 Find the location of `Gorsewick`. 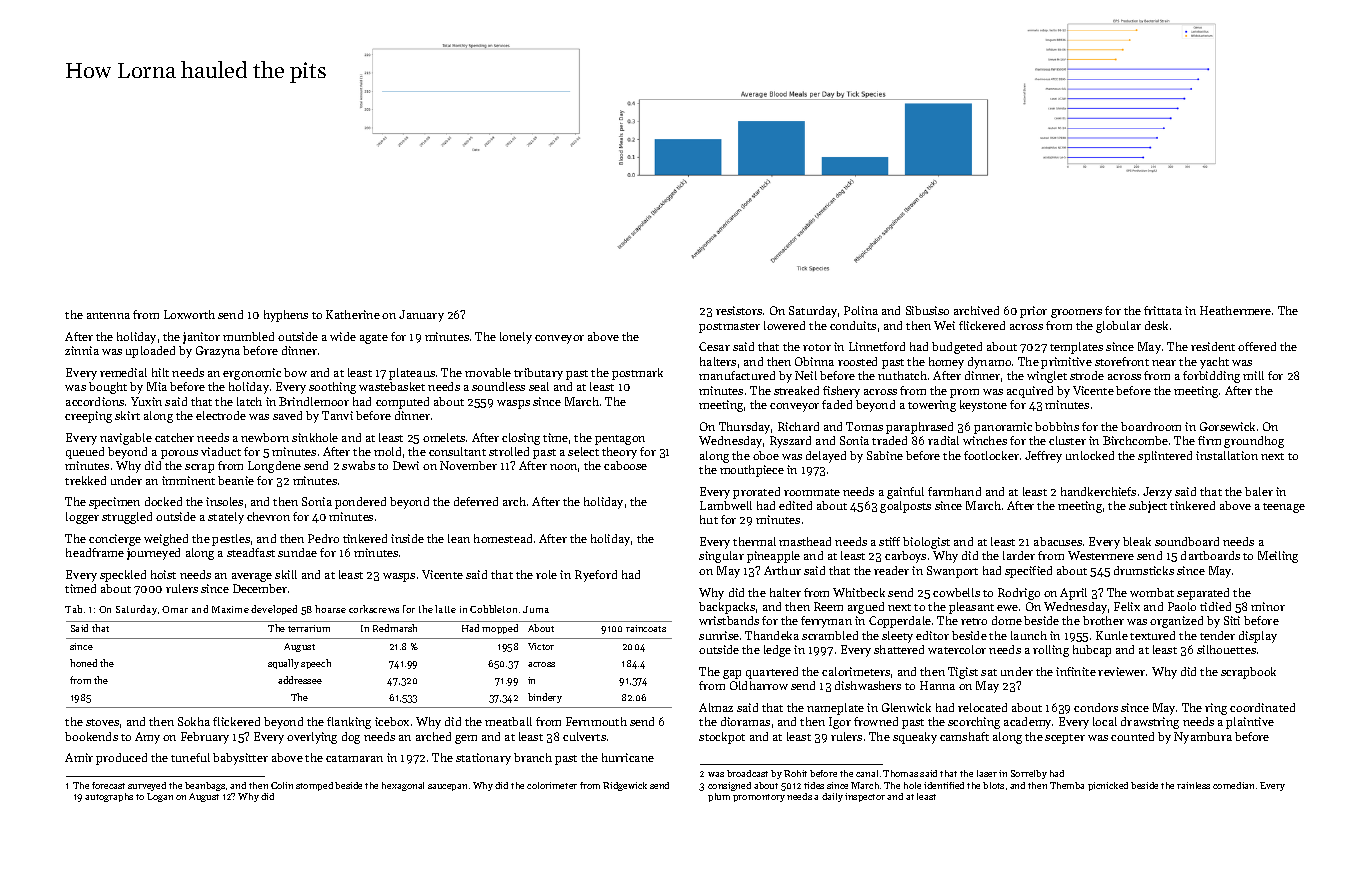

Gorsewick is located at coordinates (1227, 426).
